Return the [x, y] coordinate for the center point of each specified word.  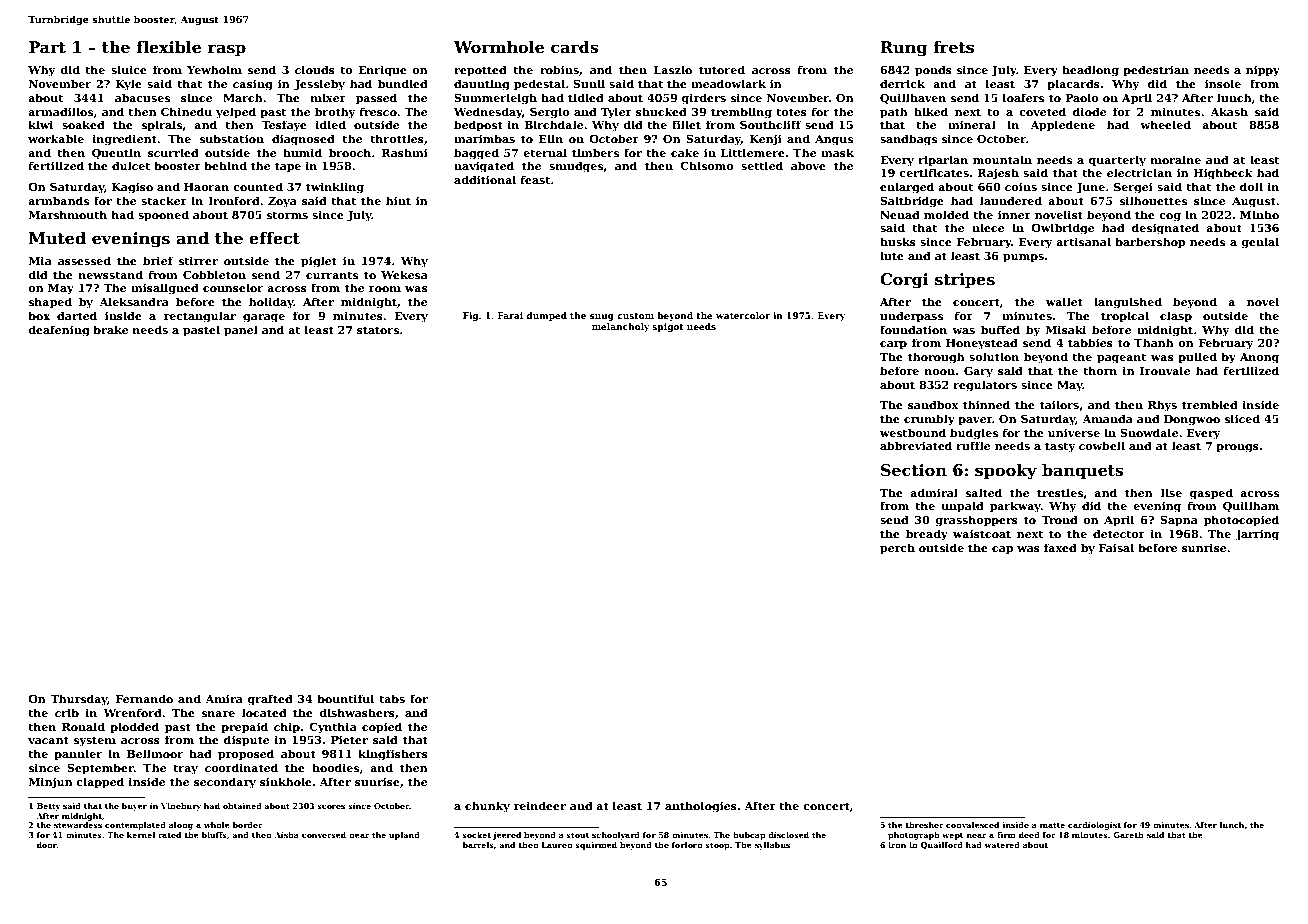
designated [1165, 229]
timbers [595, 152]
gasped [1211, 494]
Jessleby [319, 85]
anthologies [701, 807]
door [47, 845]
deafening [59, 331]
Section [914, 470]
